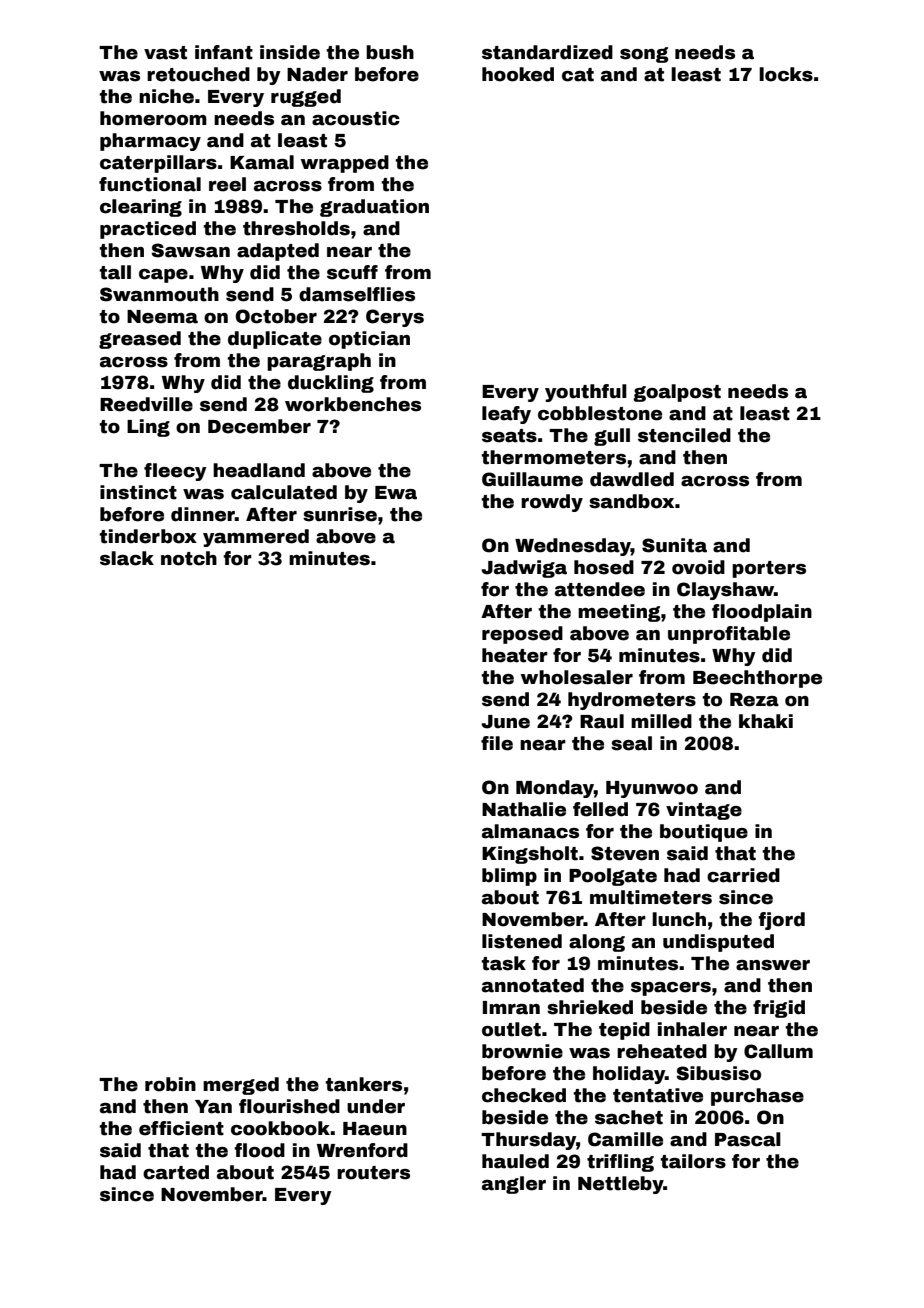 Image resolution: width=924 pixels, height=1308 pixels. Describe the element at coordinates (138, 492) in the document. I see `instinct` at that location.
